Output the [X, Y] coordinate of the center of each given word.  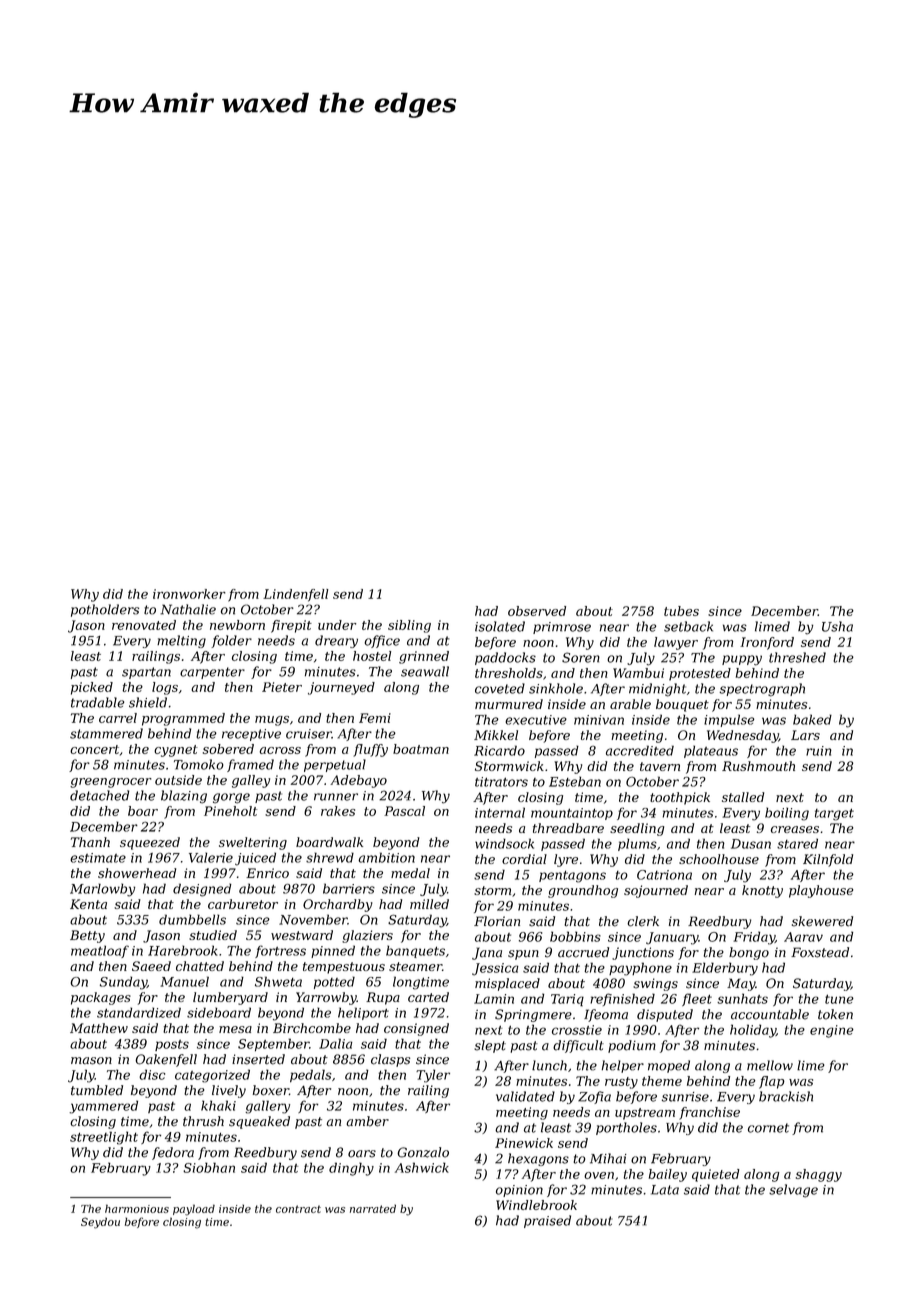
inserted [258, 1059]
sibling [409, 626]
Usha [837, 626]
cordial [524, 859]
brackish [786, 1096]
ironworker [189, 594]
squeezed [150, 843]
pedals [311, 1076]
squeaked [259, 1122]
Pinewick [524, 1143]
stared [797, 843]
